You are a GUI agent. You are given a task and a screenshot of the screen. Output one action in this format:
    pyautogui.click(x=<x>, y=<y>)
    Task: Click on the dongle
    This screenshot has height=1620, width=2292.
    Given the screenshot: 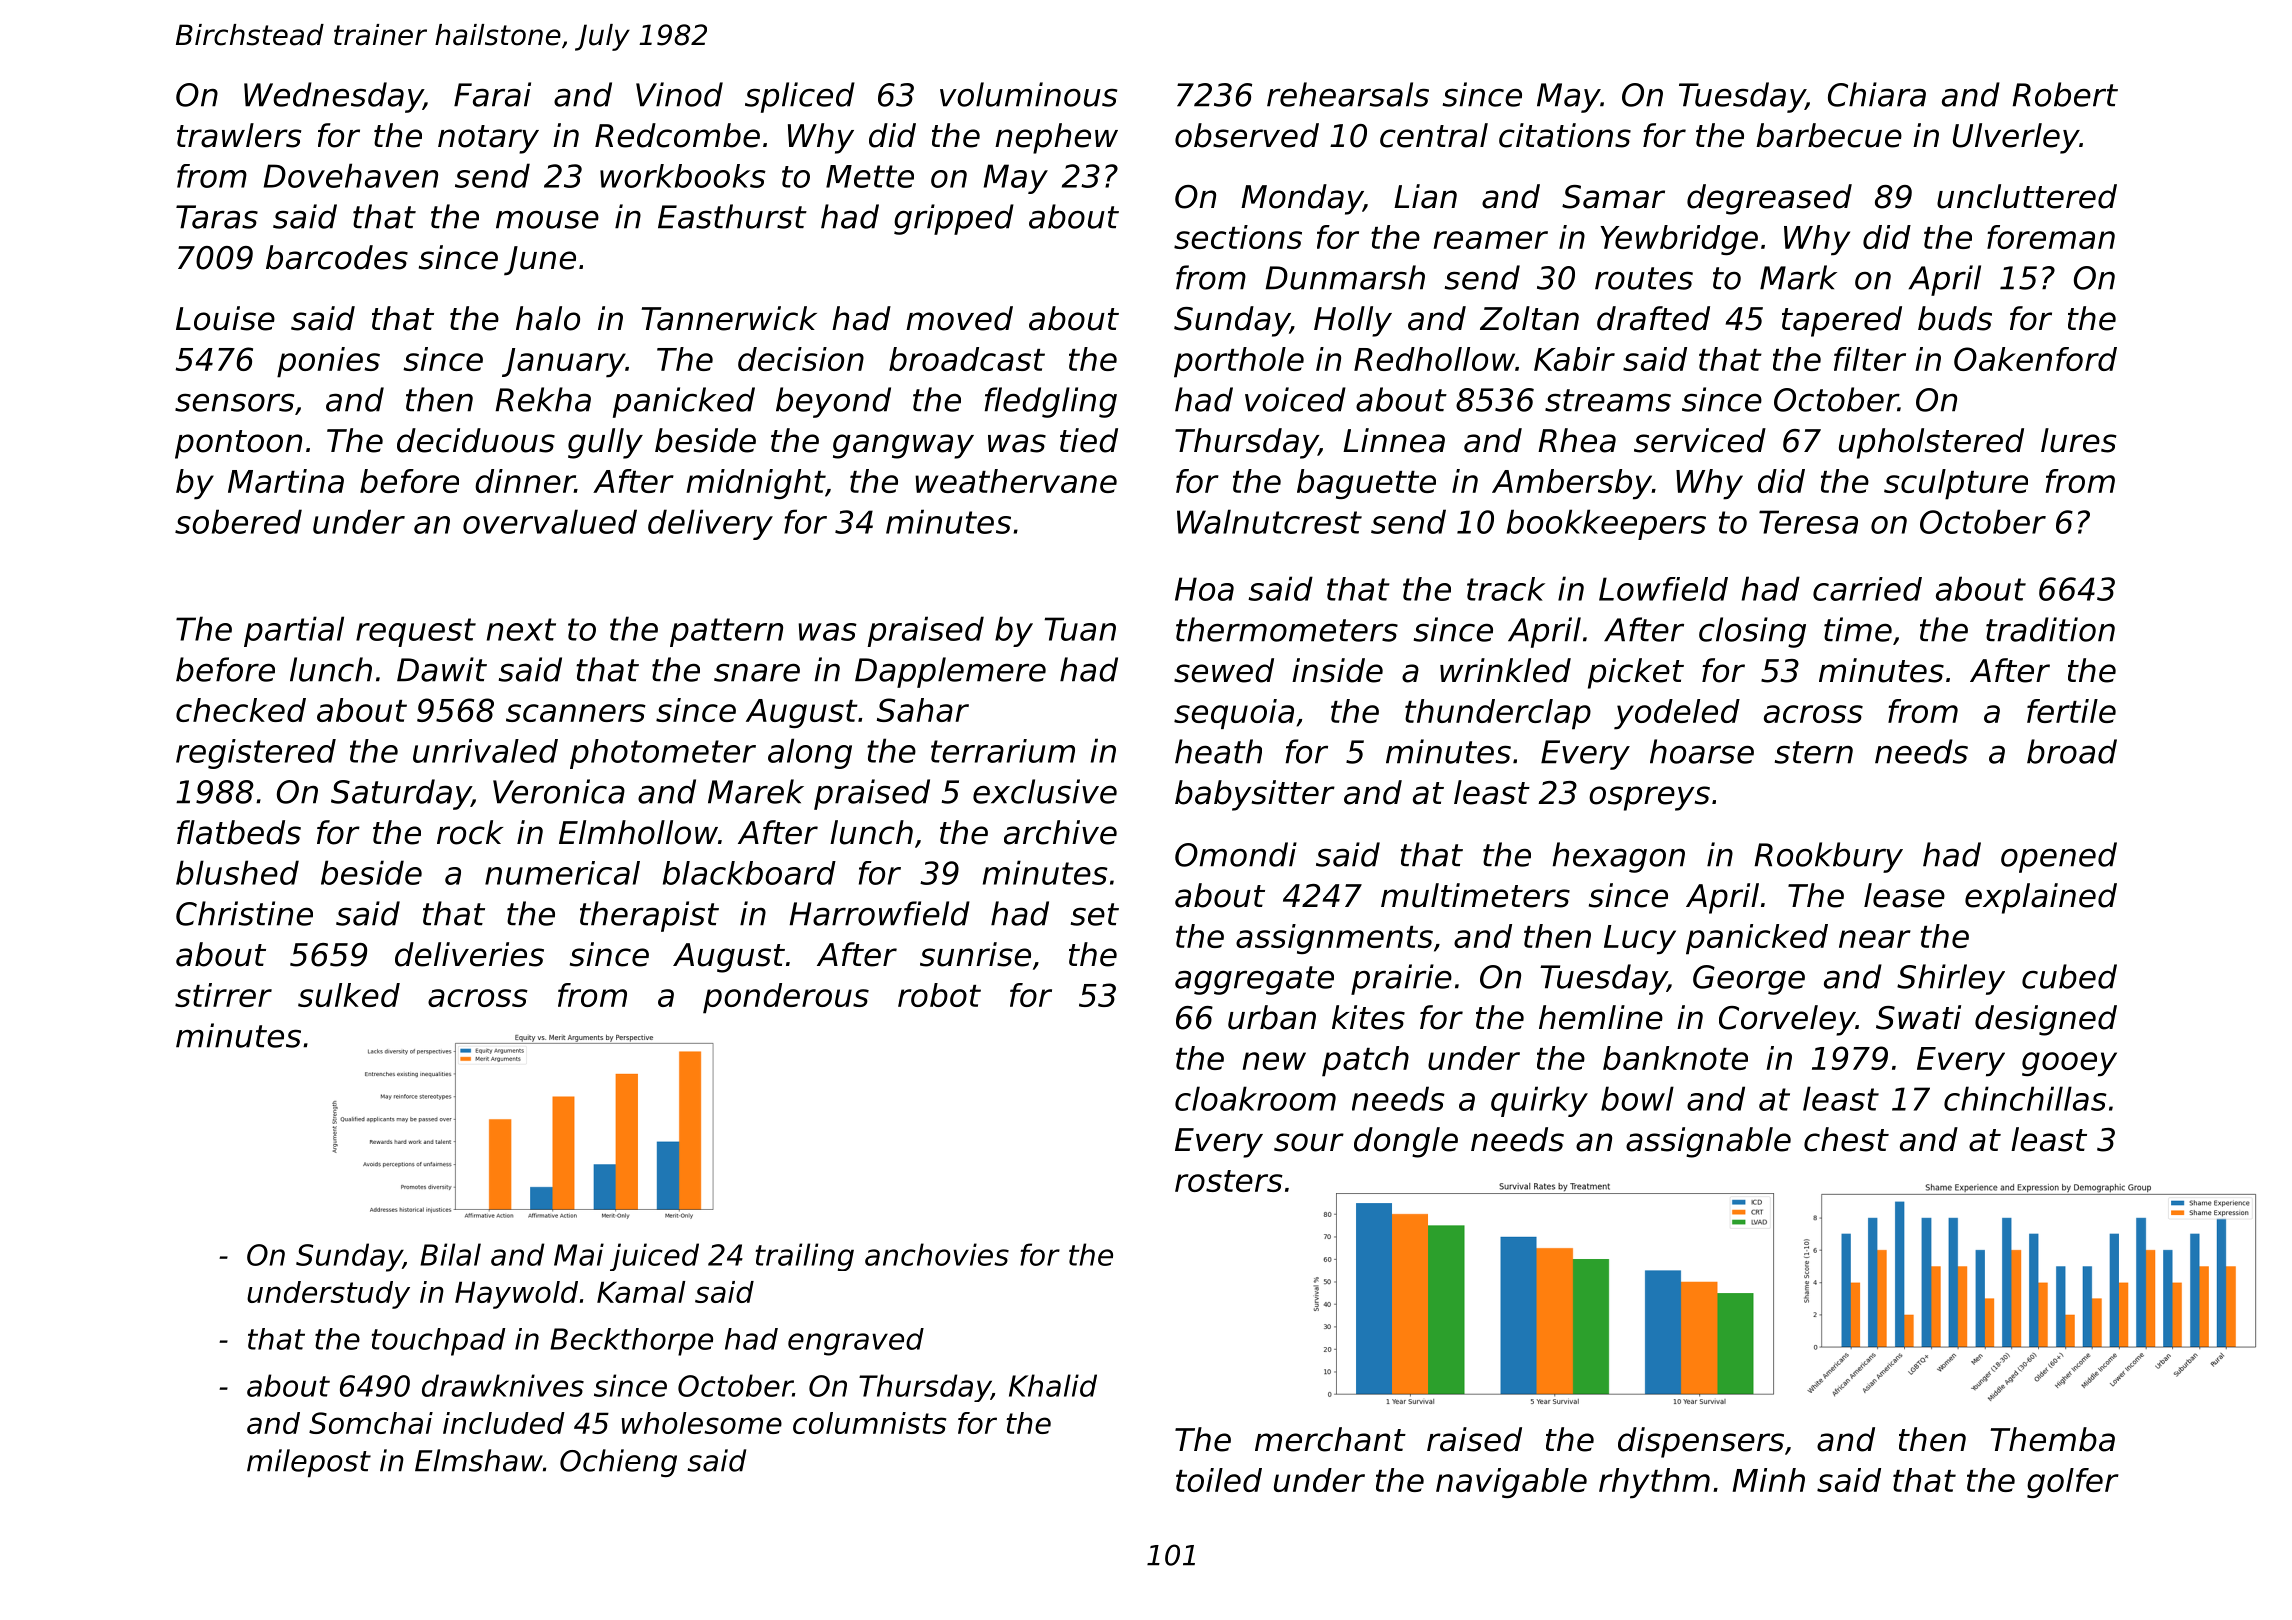 What is the action you would take?
    pyautogui.click(x=1406, y=1142)
